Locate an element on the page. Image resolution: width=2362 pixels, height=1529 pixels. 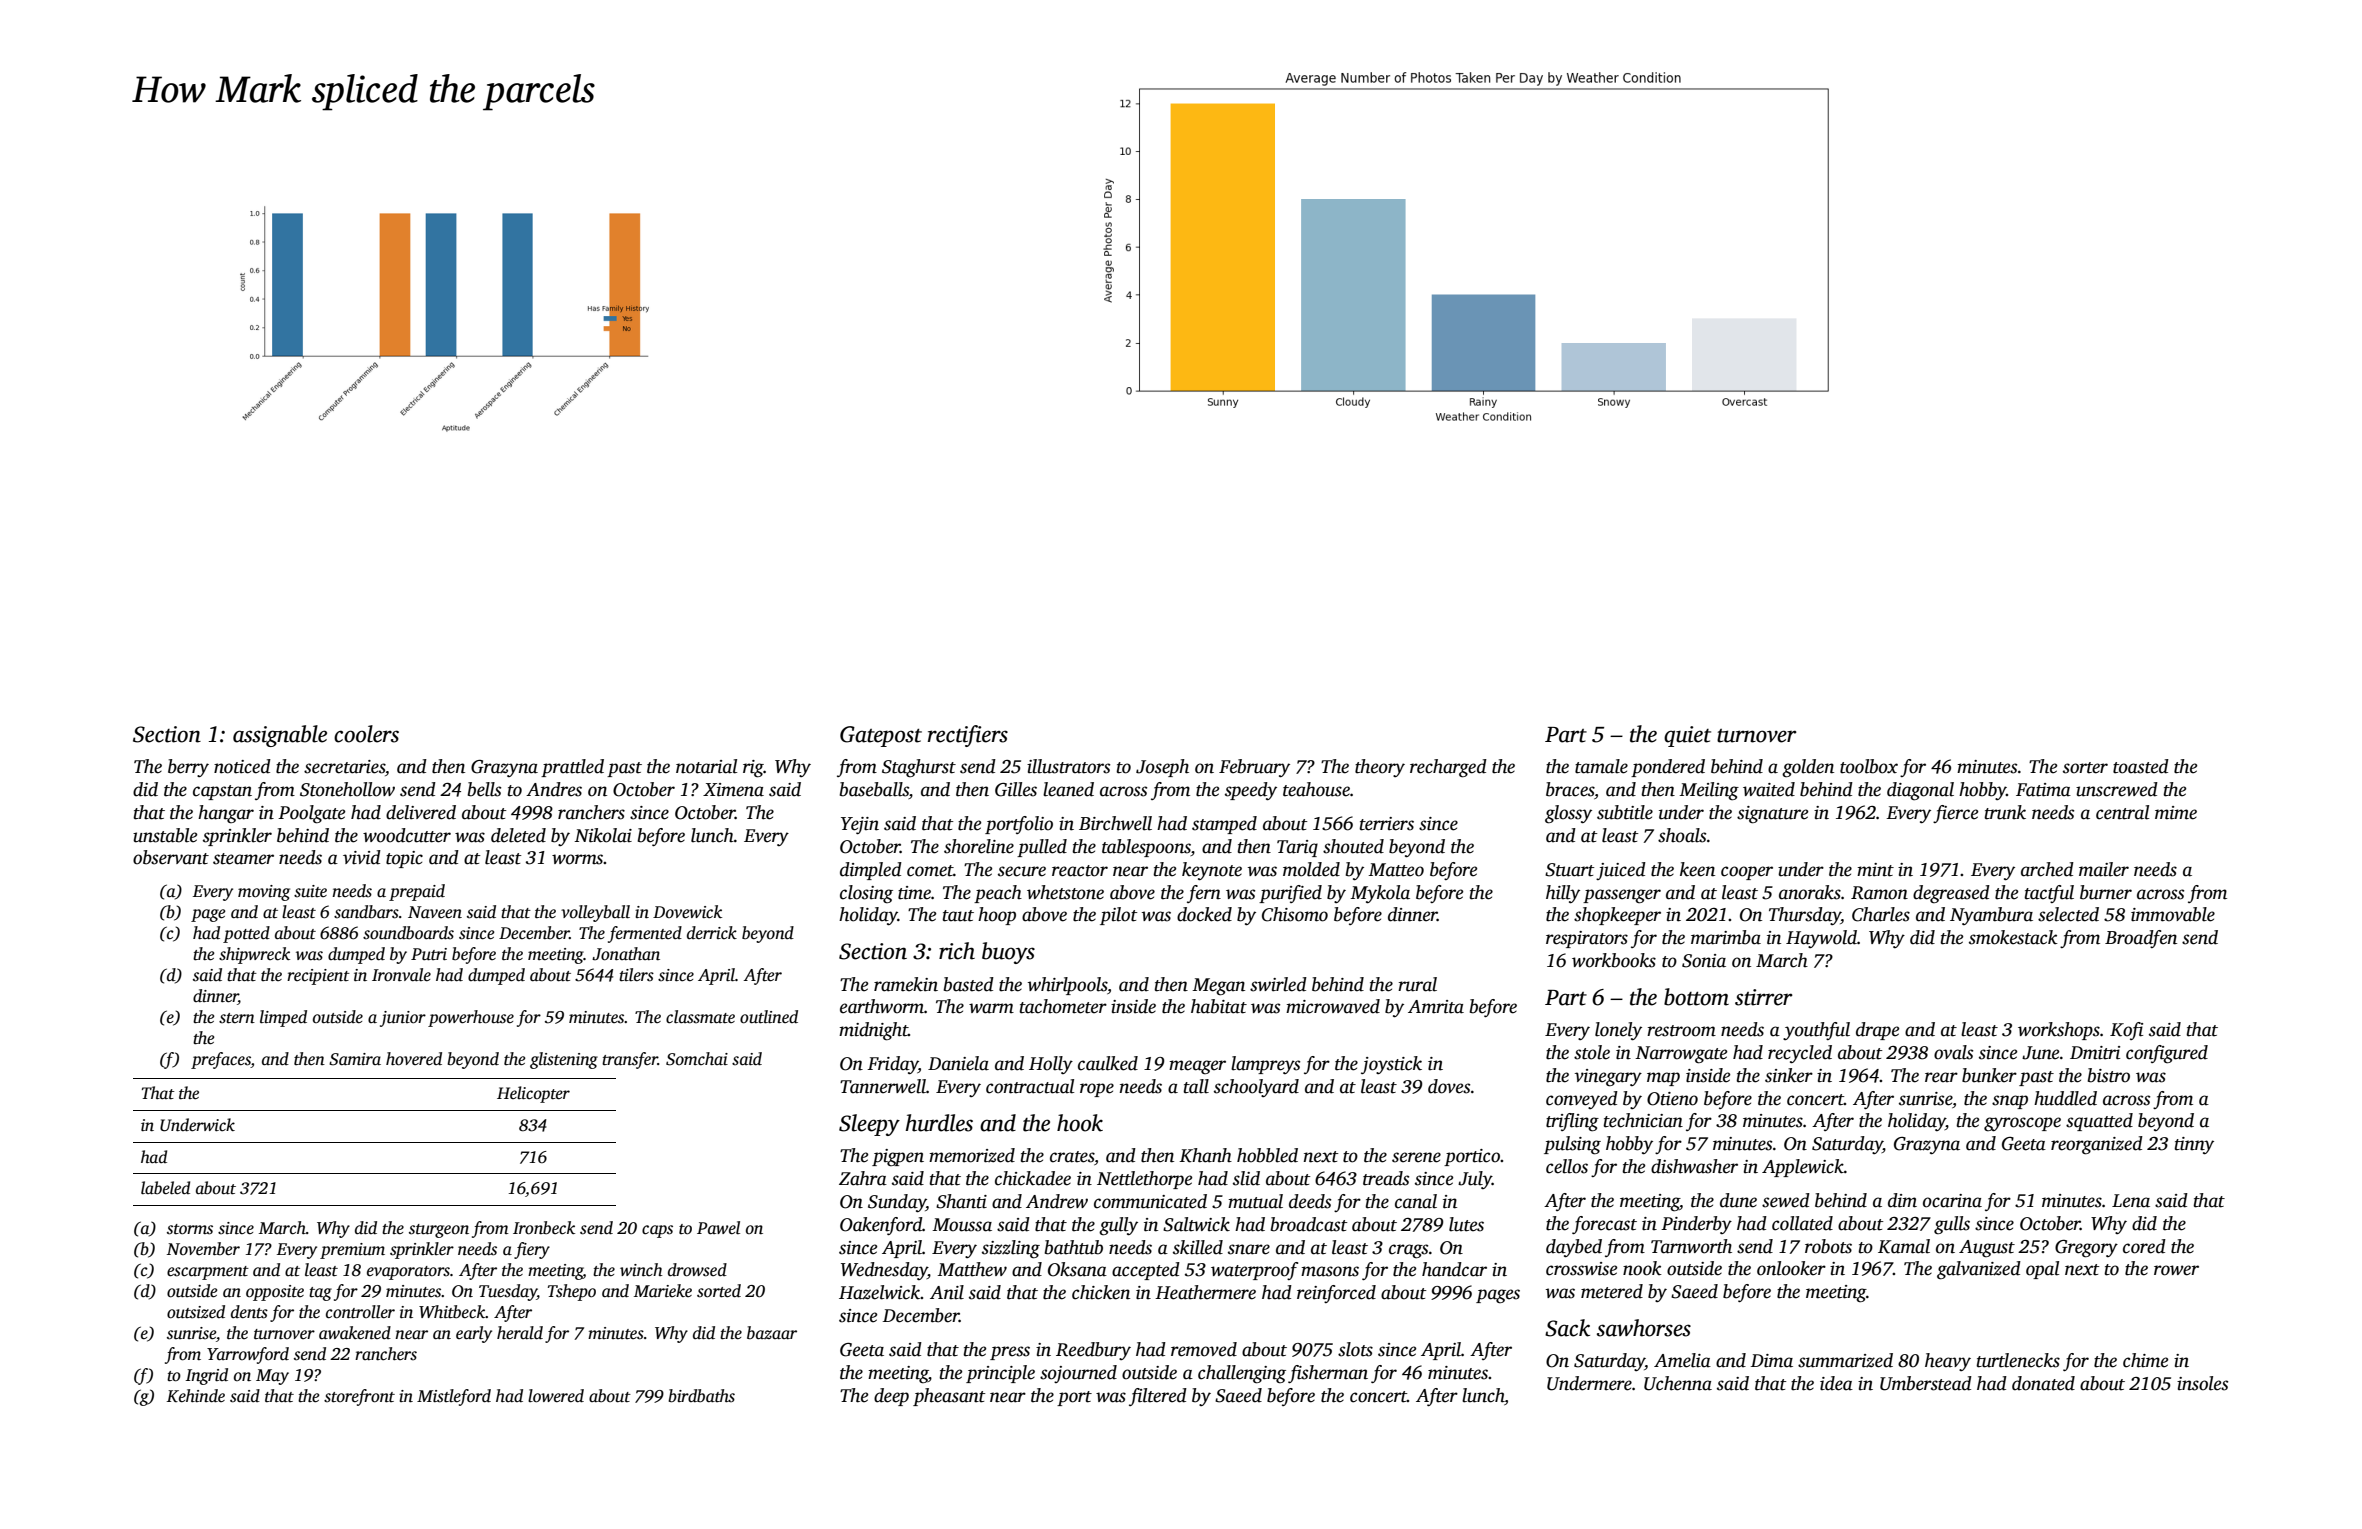
workshops is located at coordinates (2059, 1031).
